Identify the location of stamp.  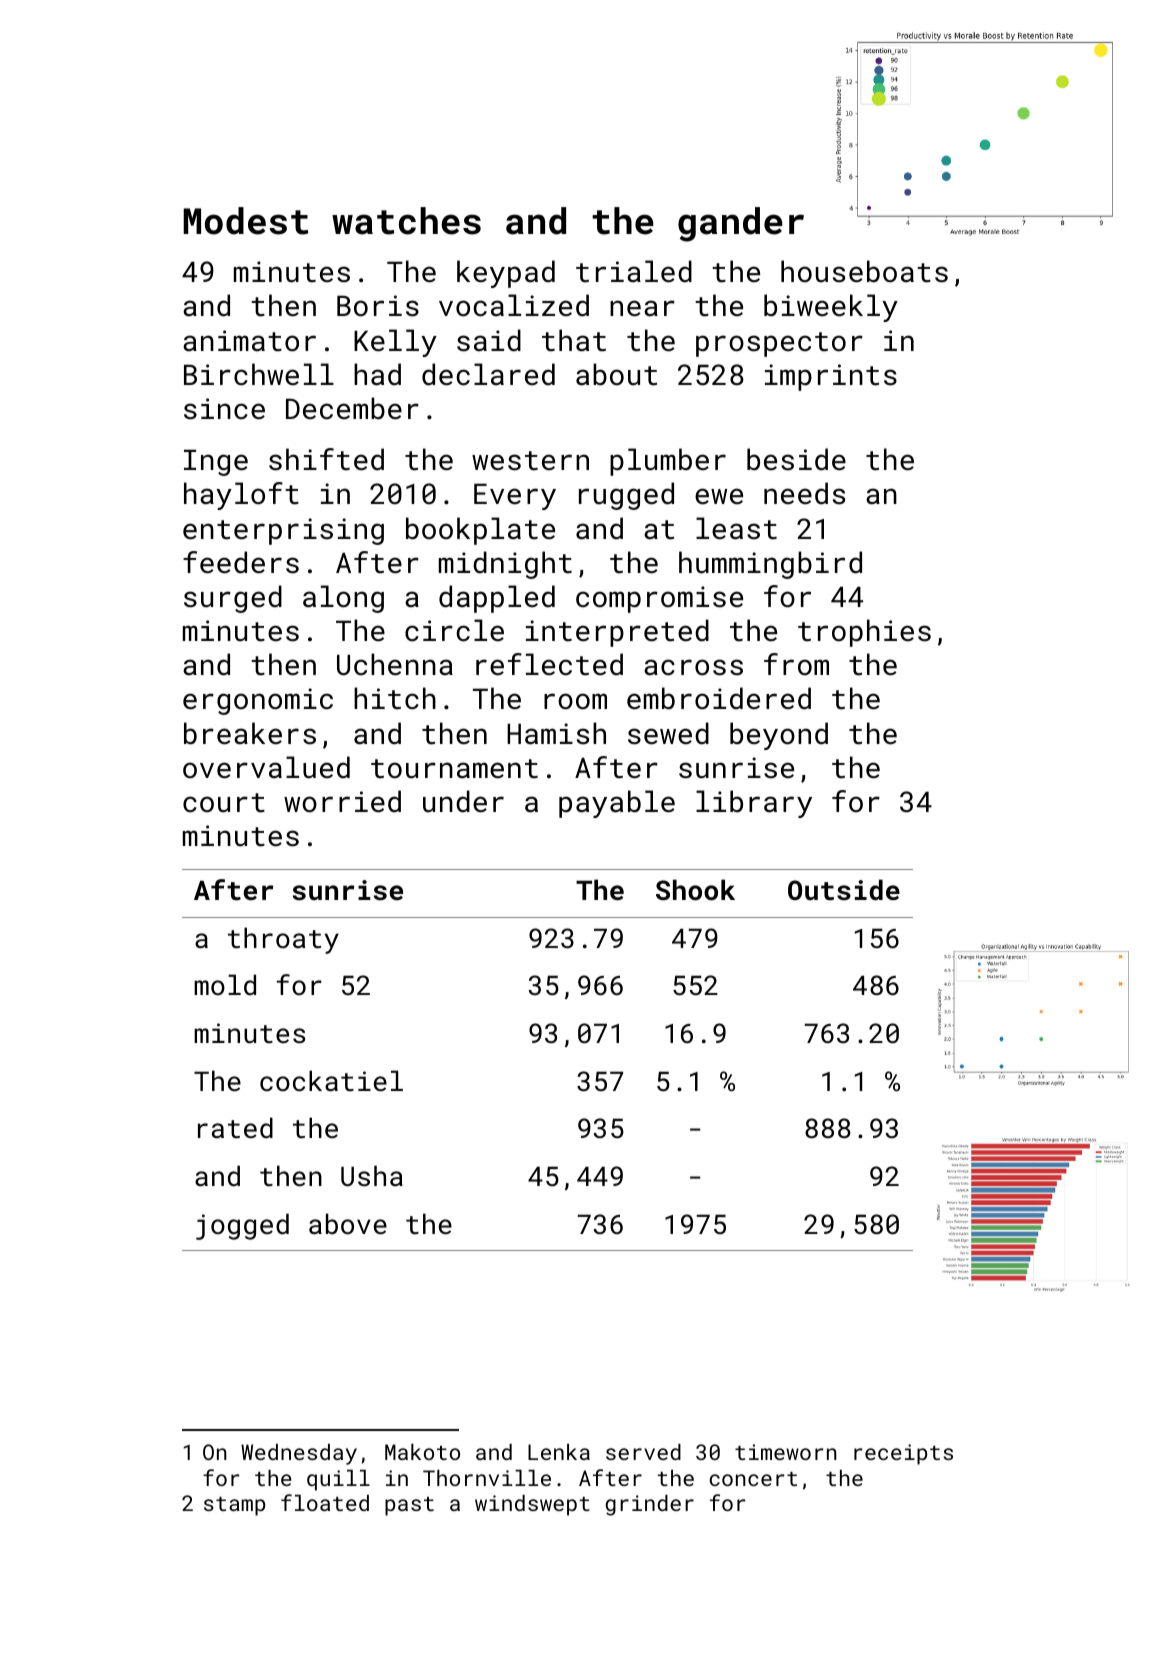
(234, 1506).
